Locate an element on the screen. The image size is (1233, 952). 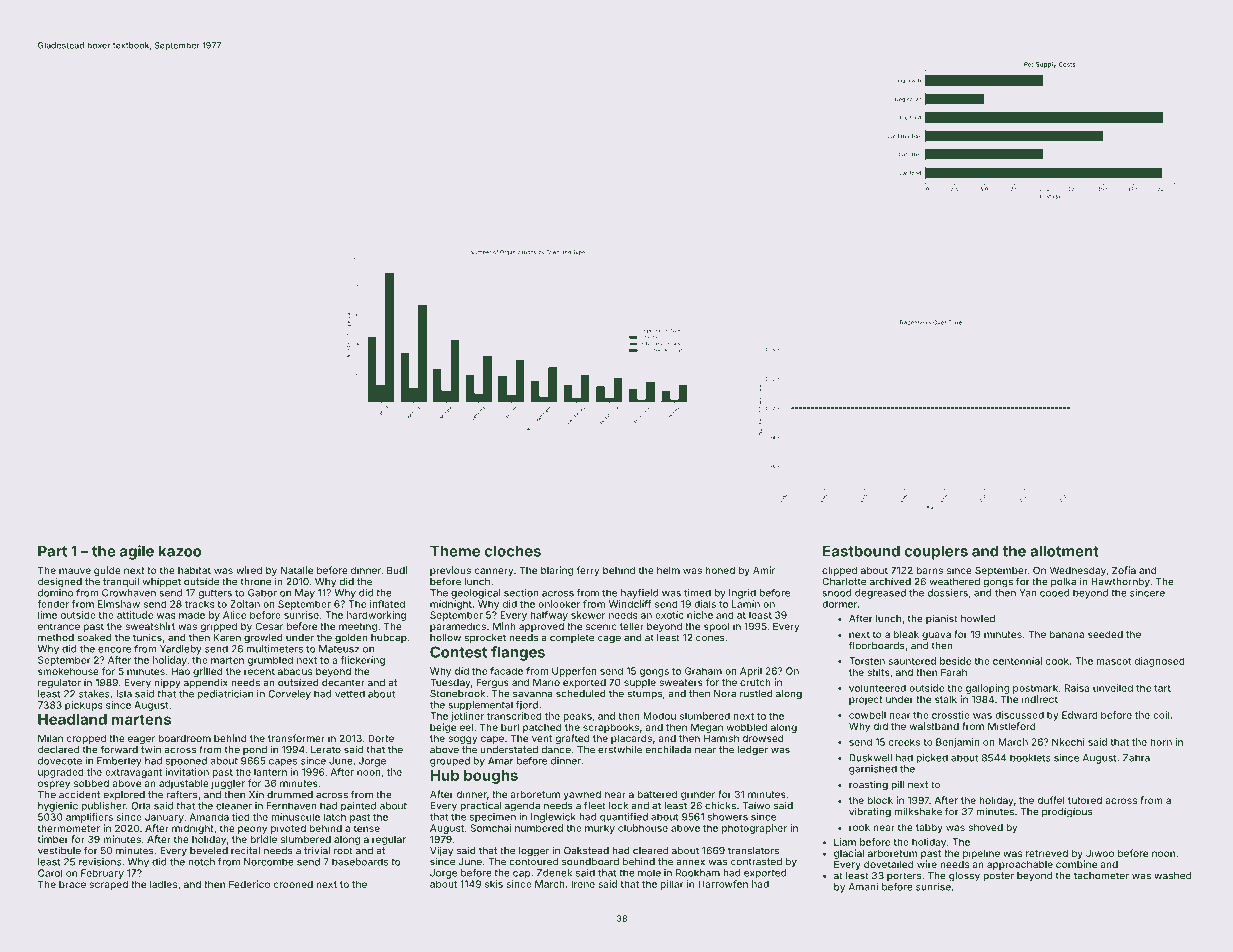
Somchai is located at coordinates (490, 828).
